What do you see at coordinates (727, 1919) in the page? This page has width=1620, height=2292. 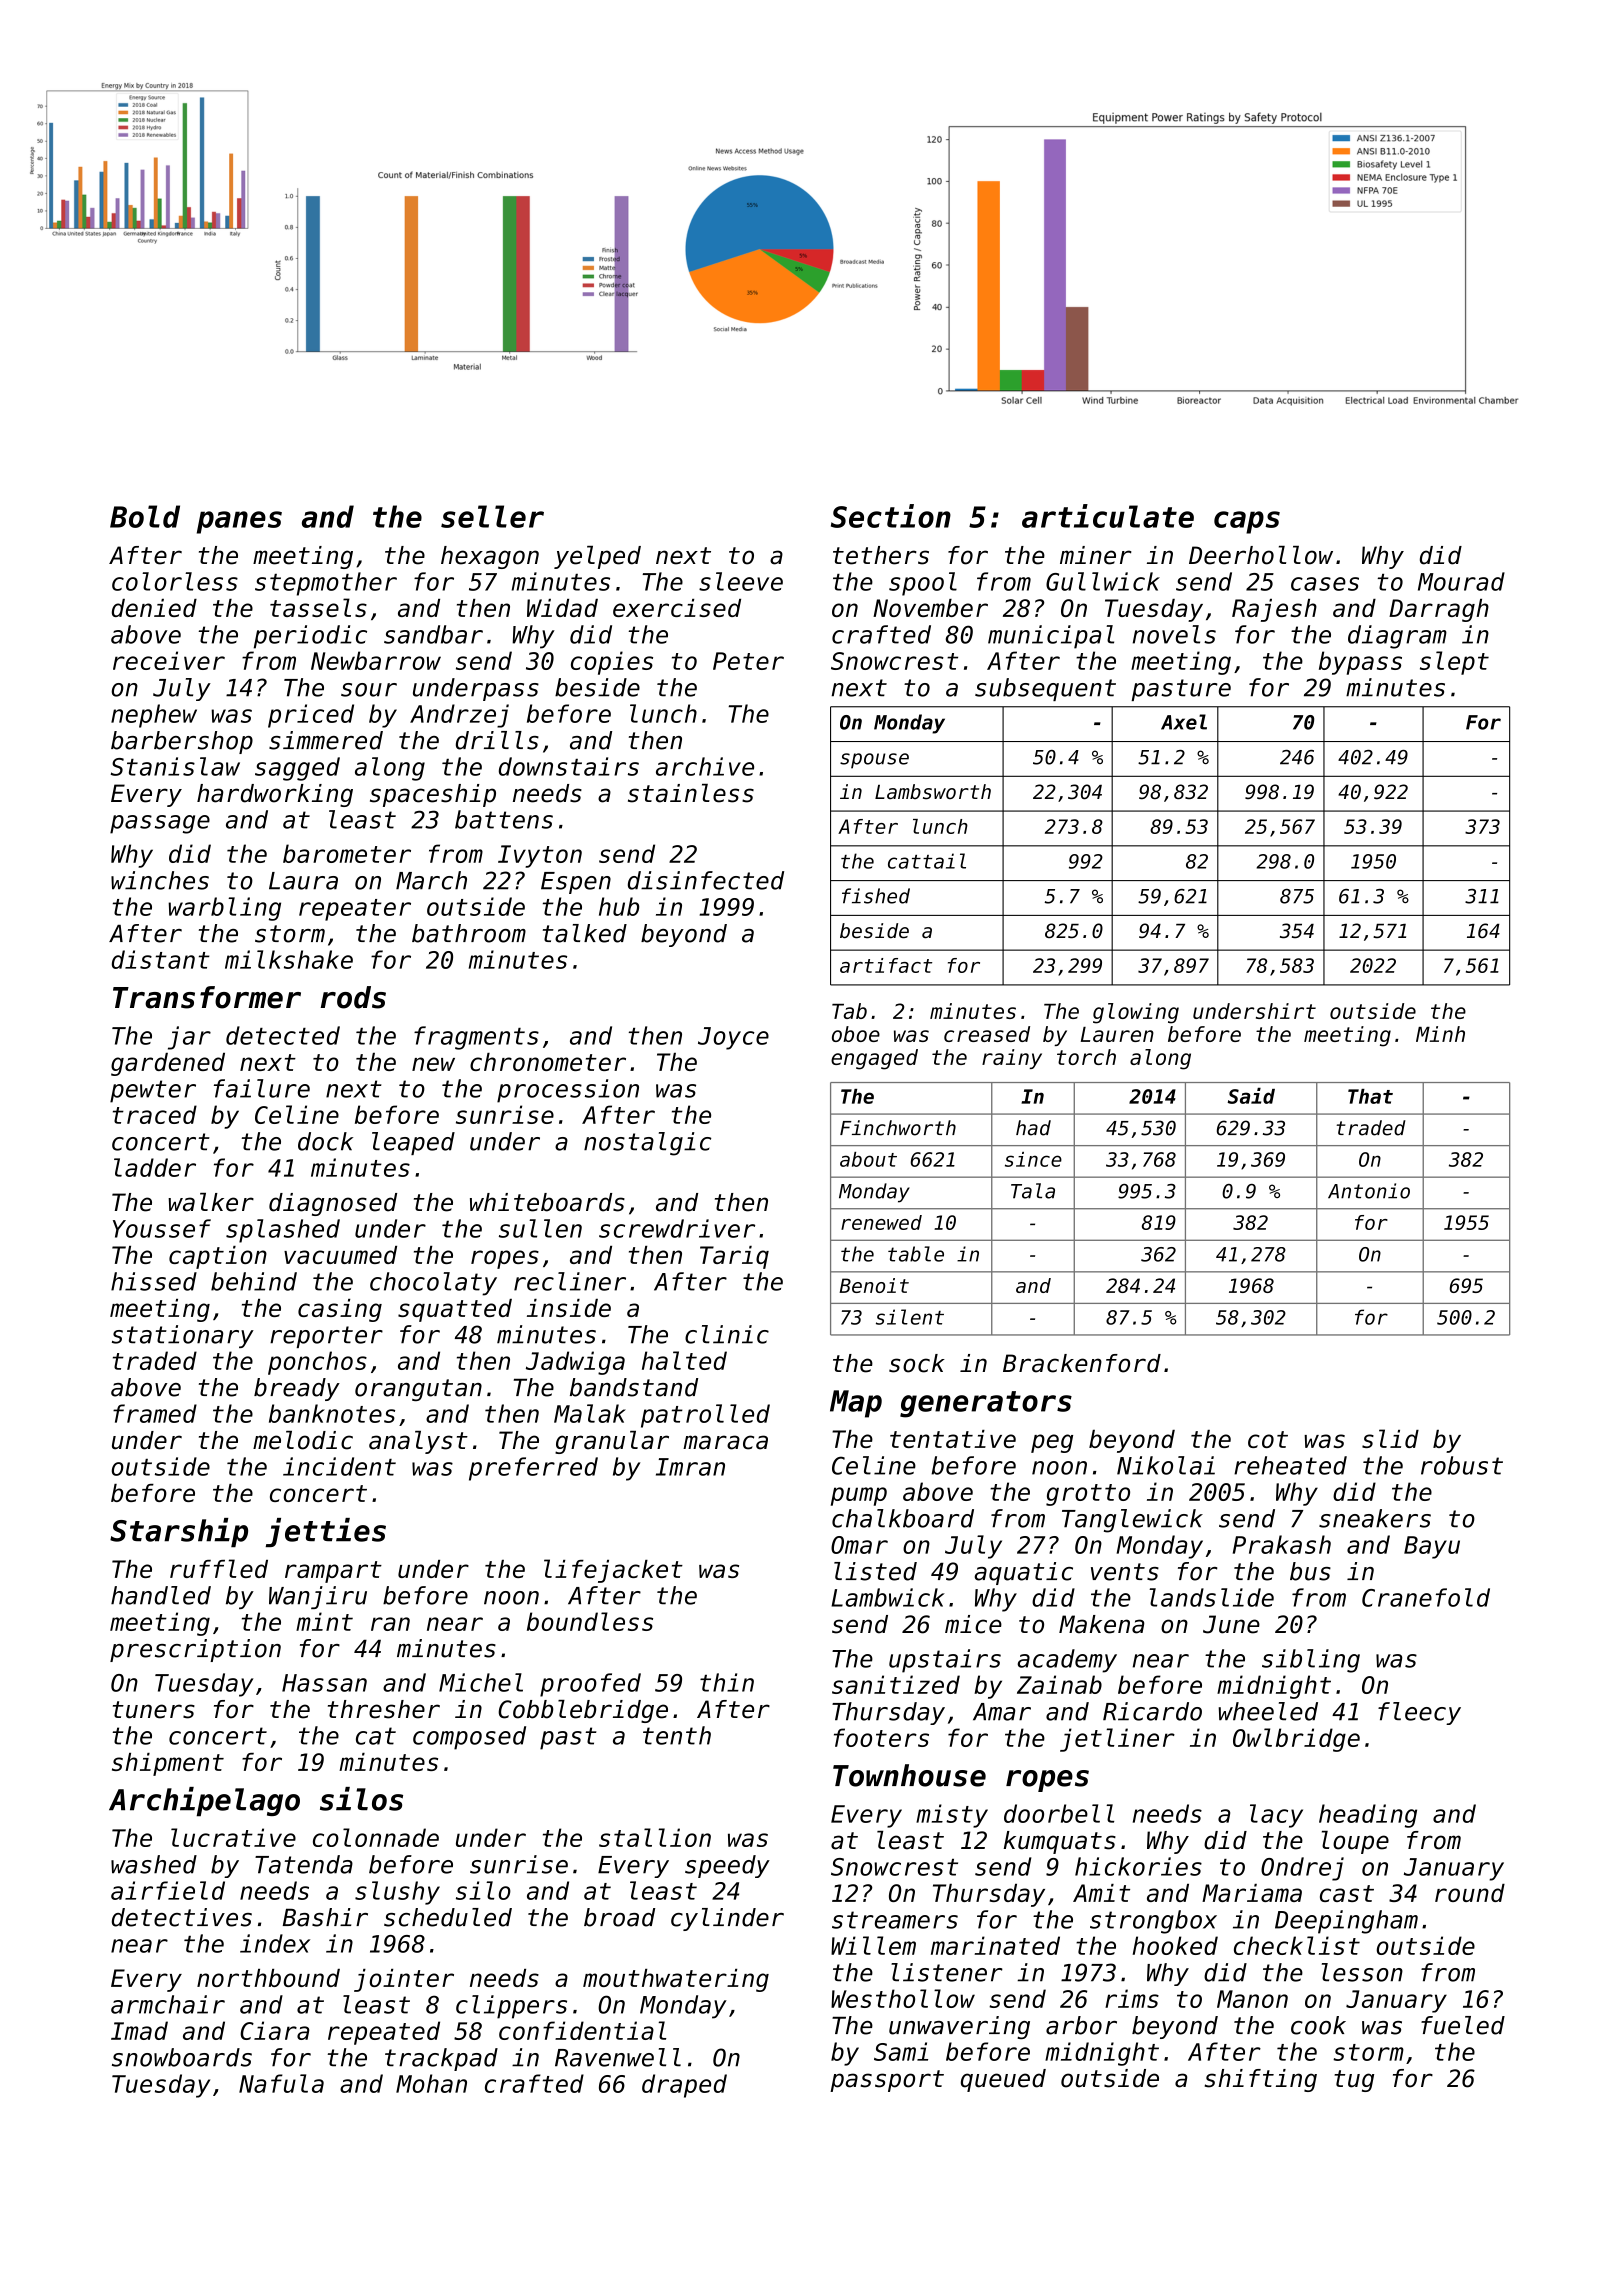 I see `cylinder` at bounding box center [727, 1919].
